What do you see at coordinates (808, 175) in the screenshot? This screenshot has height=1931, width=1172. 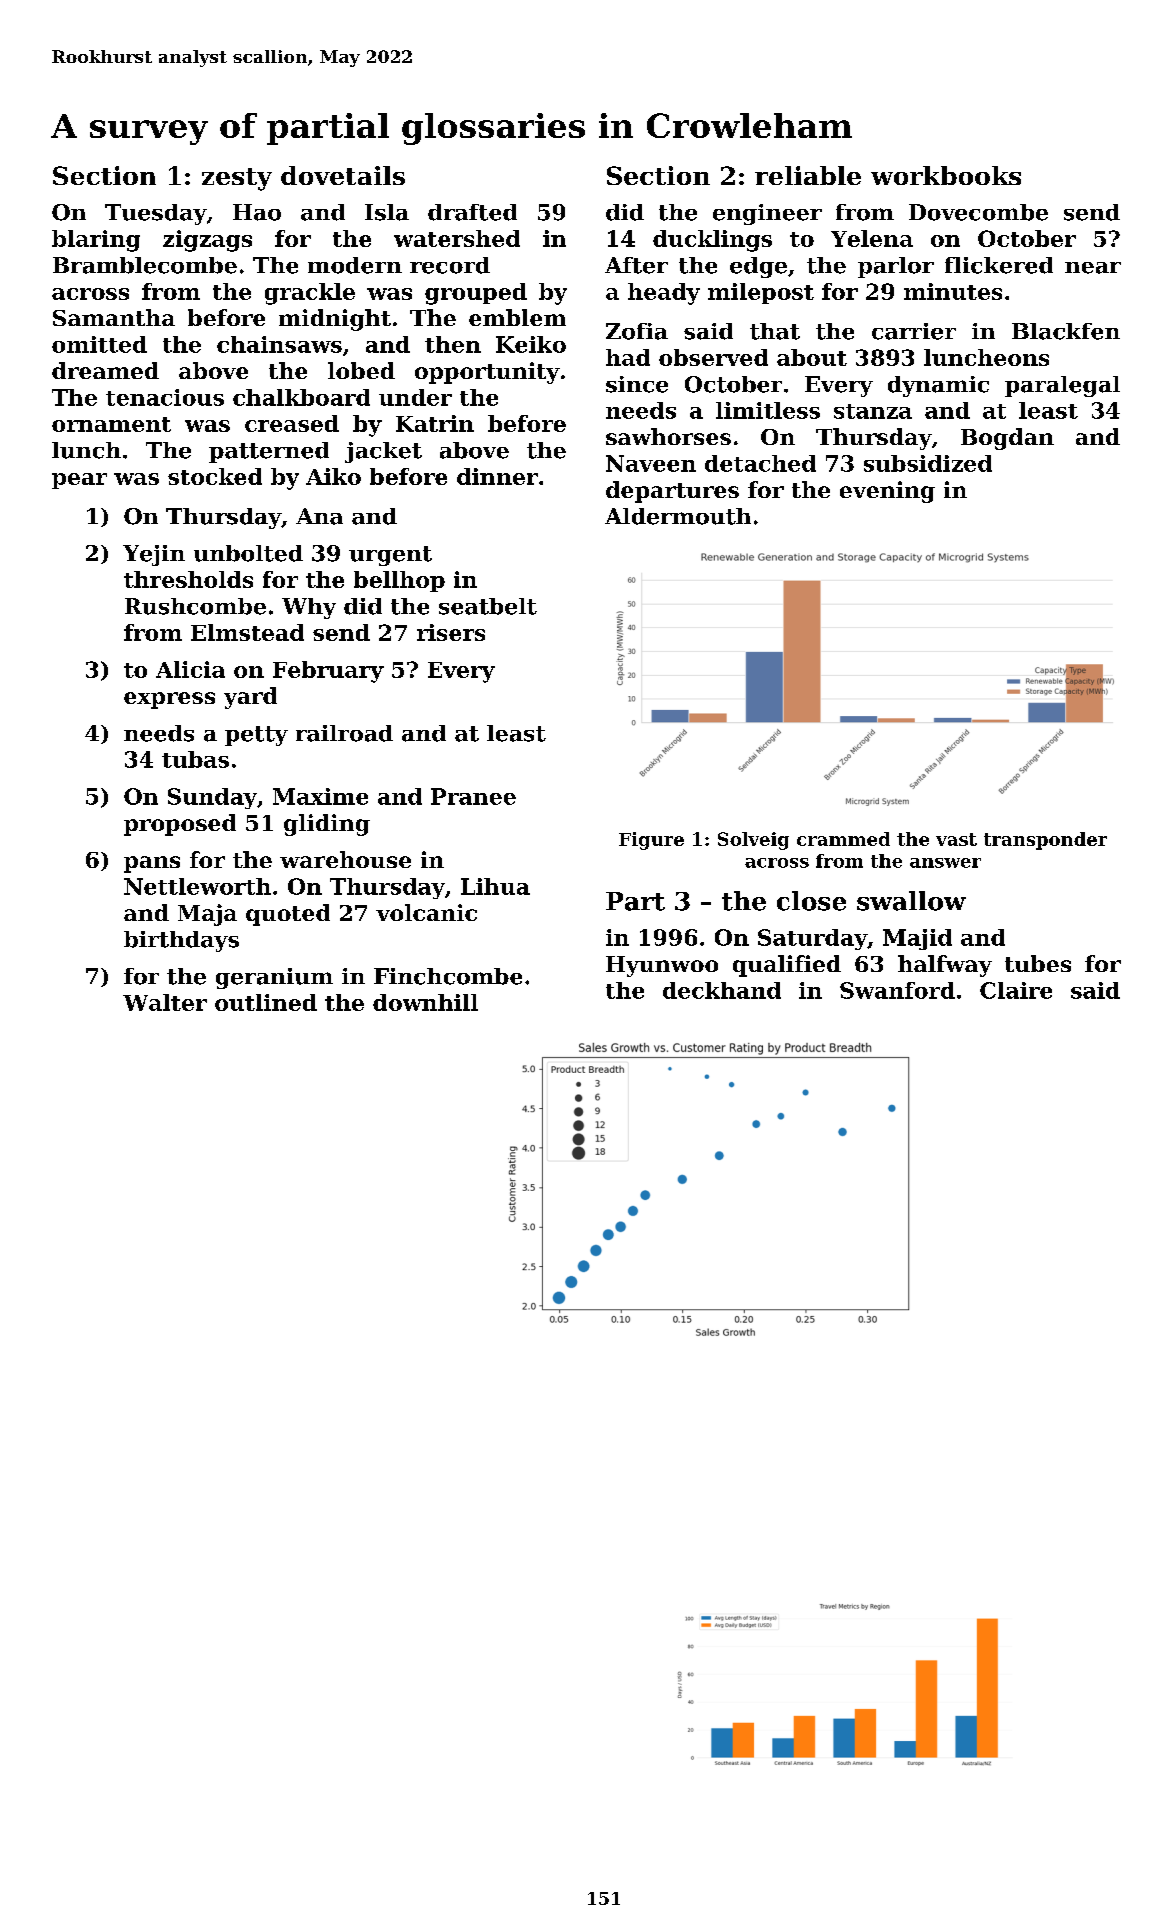 I see `reliable` at bounding box center [808, 175].
